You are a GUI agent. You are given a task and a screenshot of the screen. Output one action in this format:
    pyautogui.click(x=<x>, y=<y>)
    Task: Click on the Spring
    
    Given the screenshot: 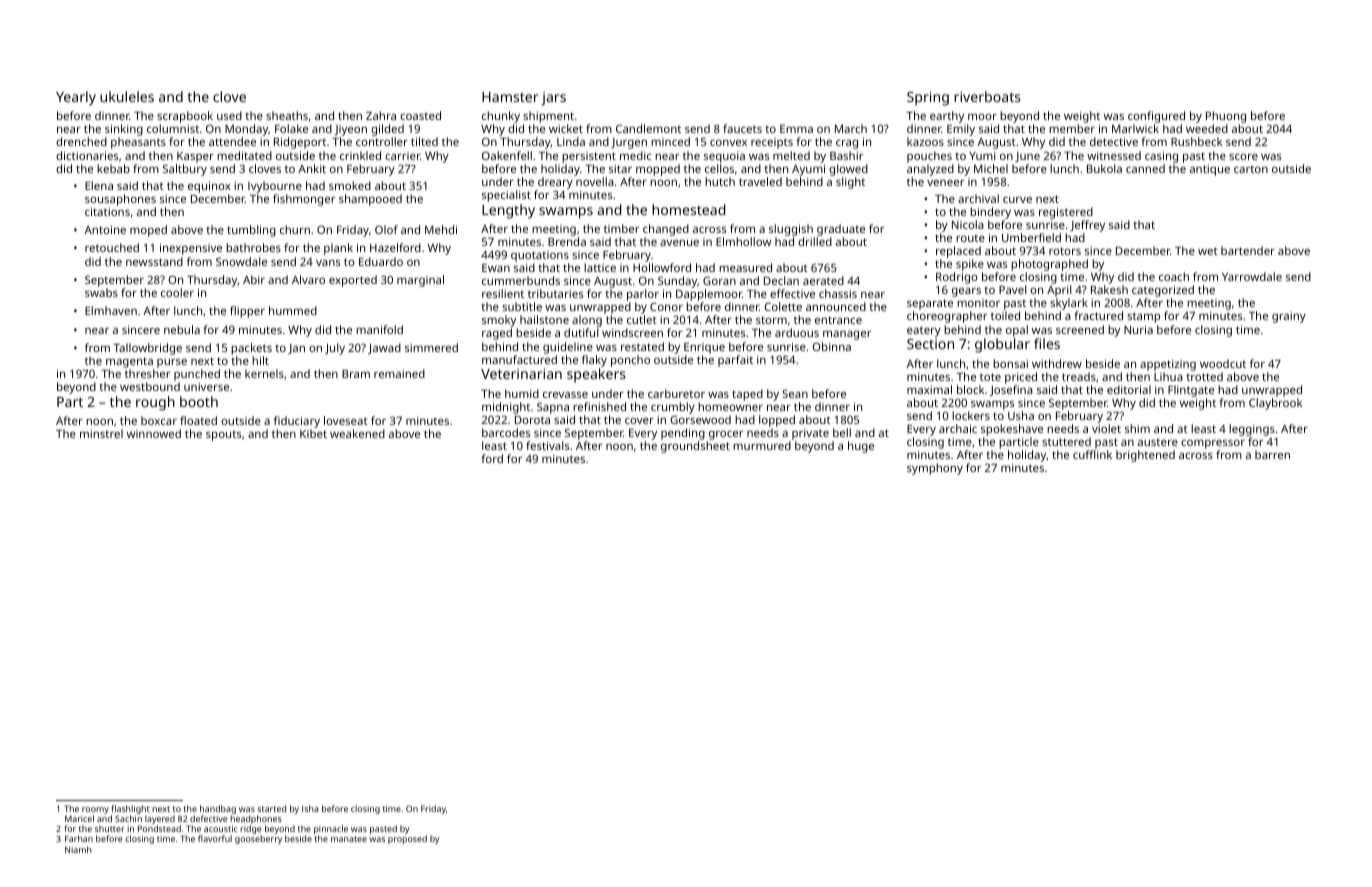 What is the action you would take?
    pyautogui.click(x=928, y=98)
